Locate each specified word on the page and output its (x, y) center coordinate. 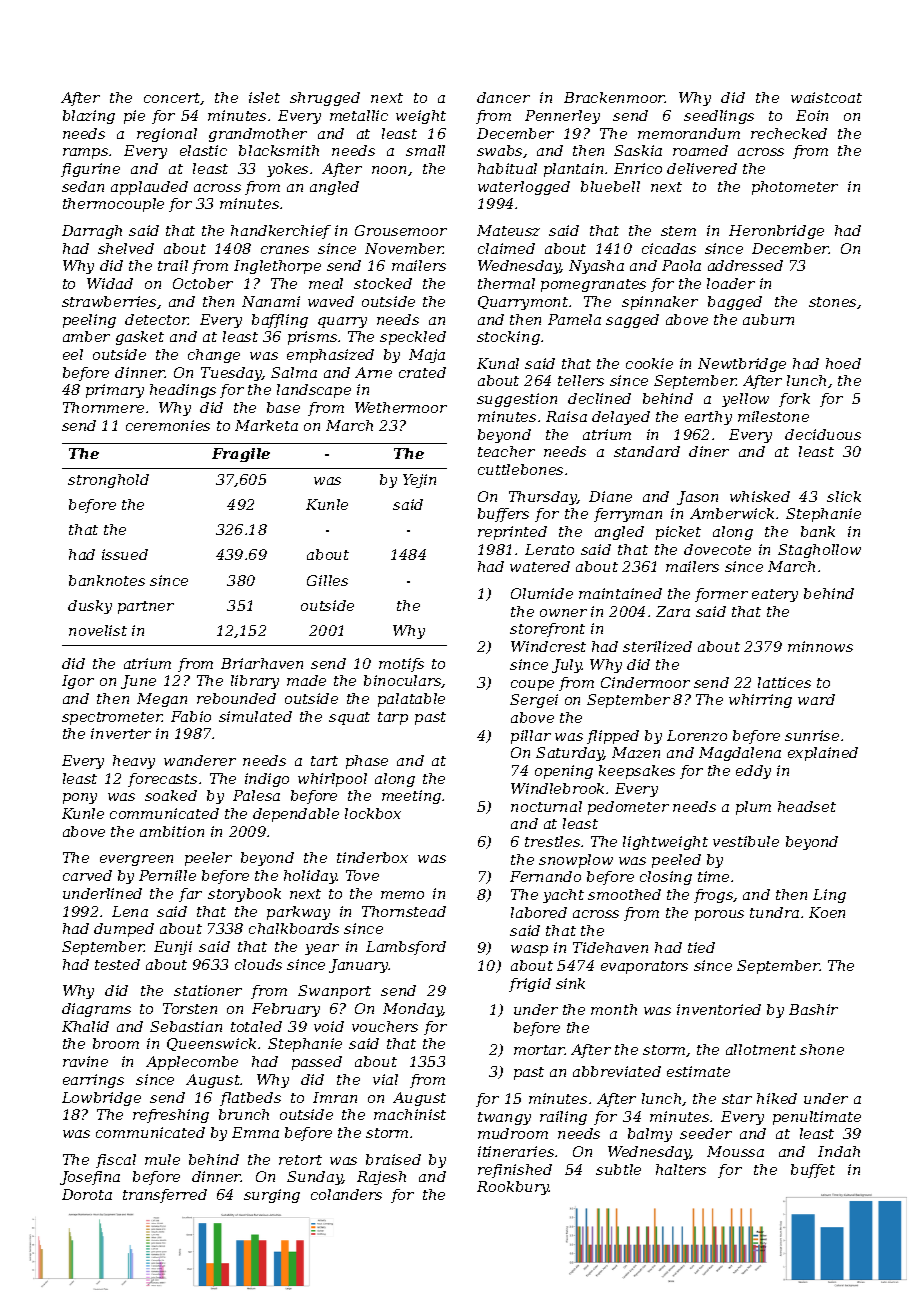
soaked (171, 795)
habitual (507, 168)
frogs (713, 896)
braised (393, 1159)
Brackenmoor (614, 97)
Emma (255, 1132)
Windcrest (548, 646)
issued (125, 554)
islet (264, 97)
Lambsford (406, 948)
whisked (760, 496)
